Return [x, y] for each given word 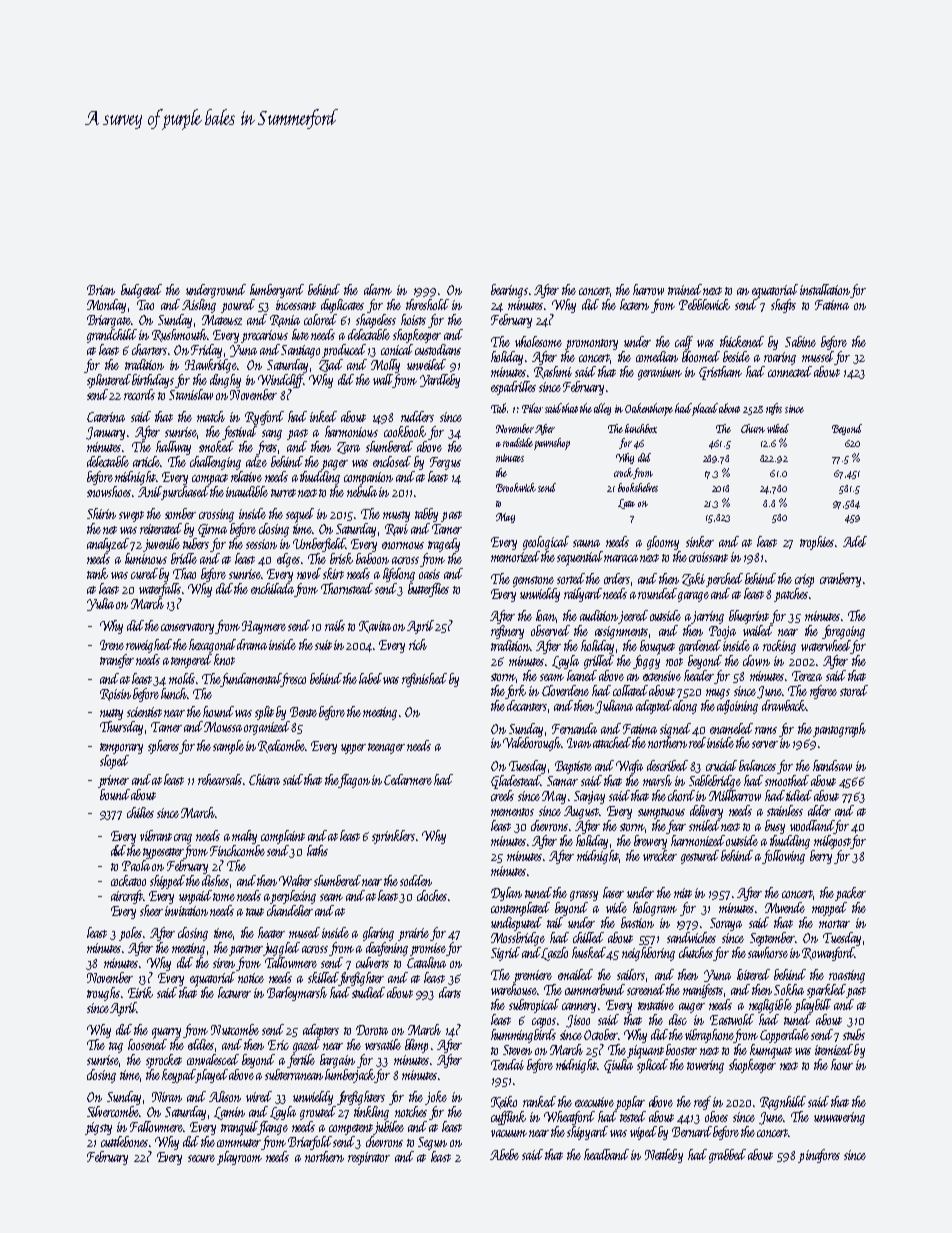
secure [201, 1158]
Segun [432, 1143]
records [139, 394]
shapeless [376, 321]
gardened [700, 647]
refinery [507, 632]
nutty [111, 714]
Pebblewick [704, 304]
